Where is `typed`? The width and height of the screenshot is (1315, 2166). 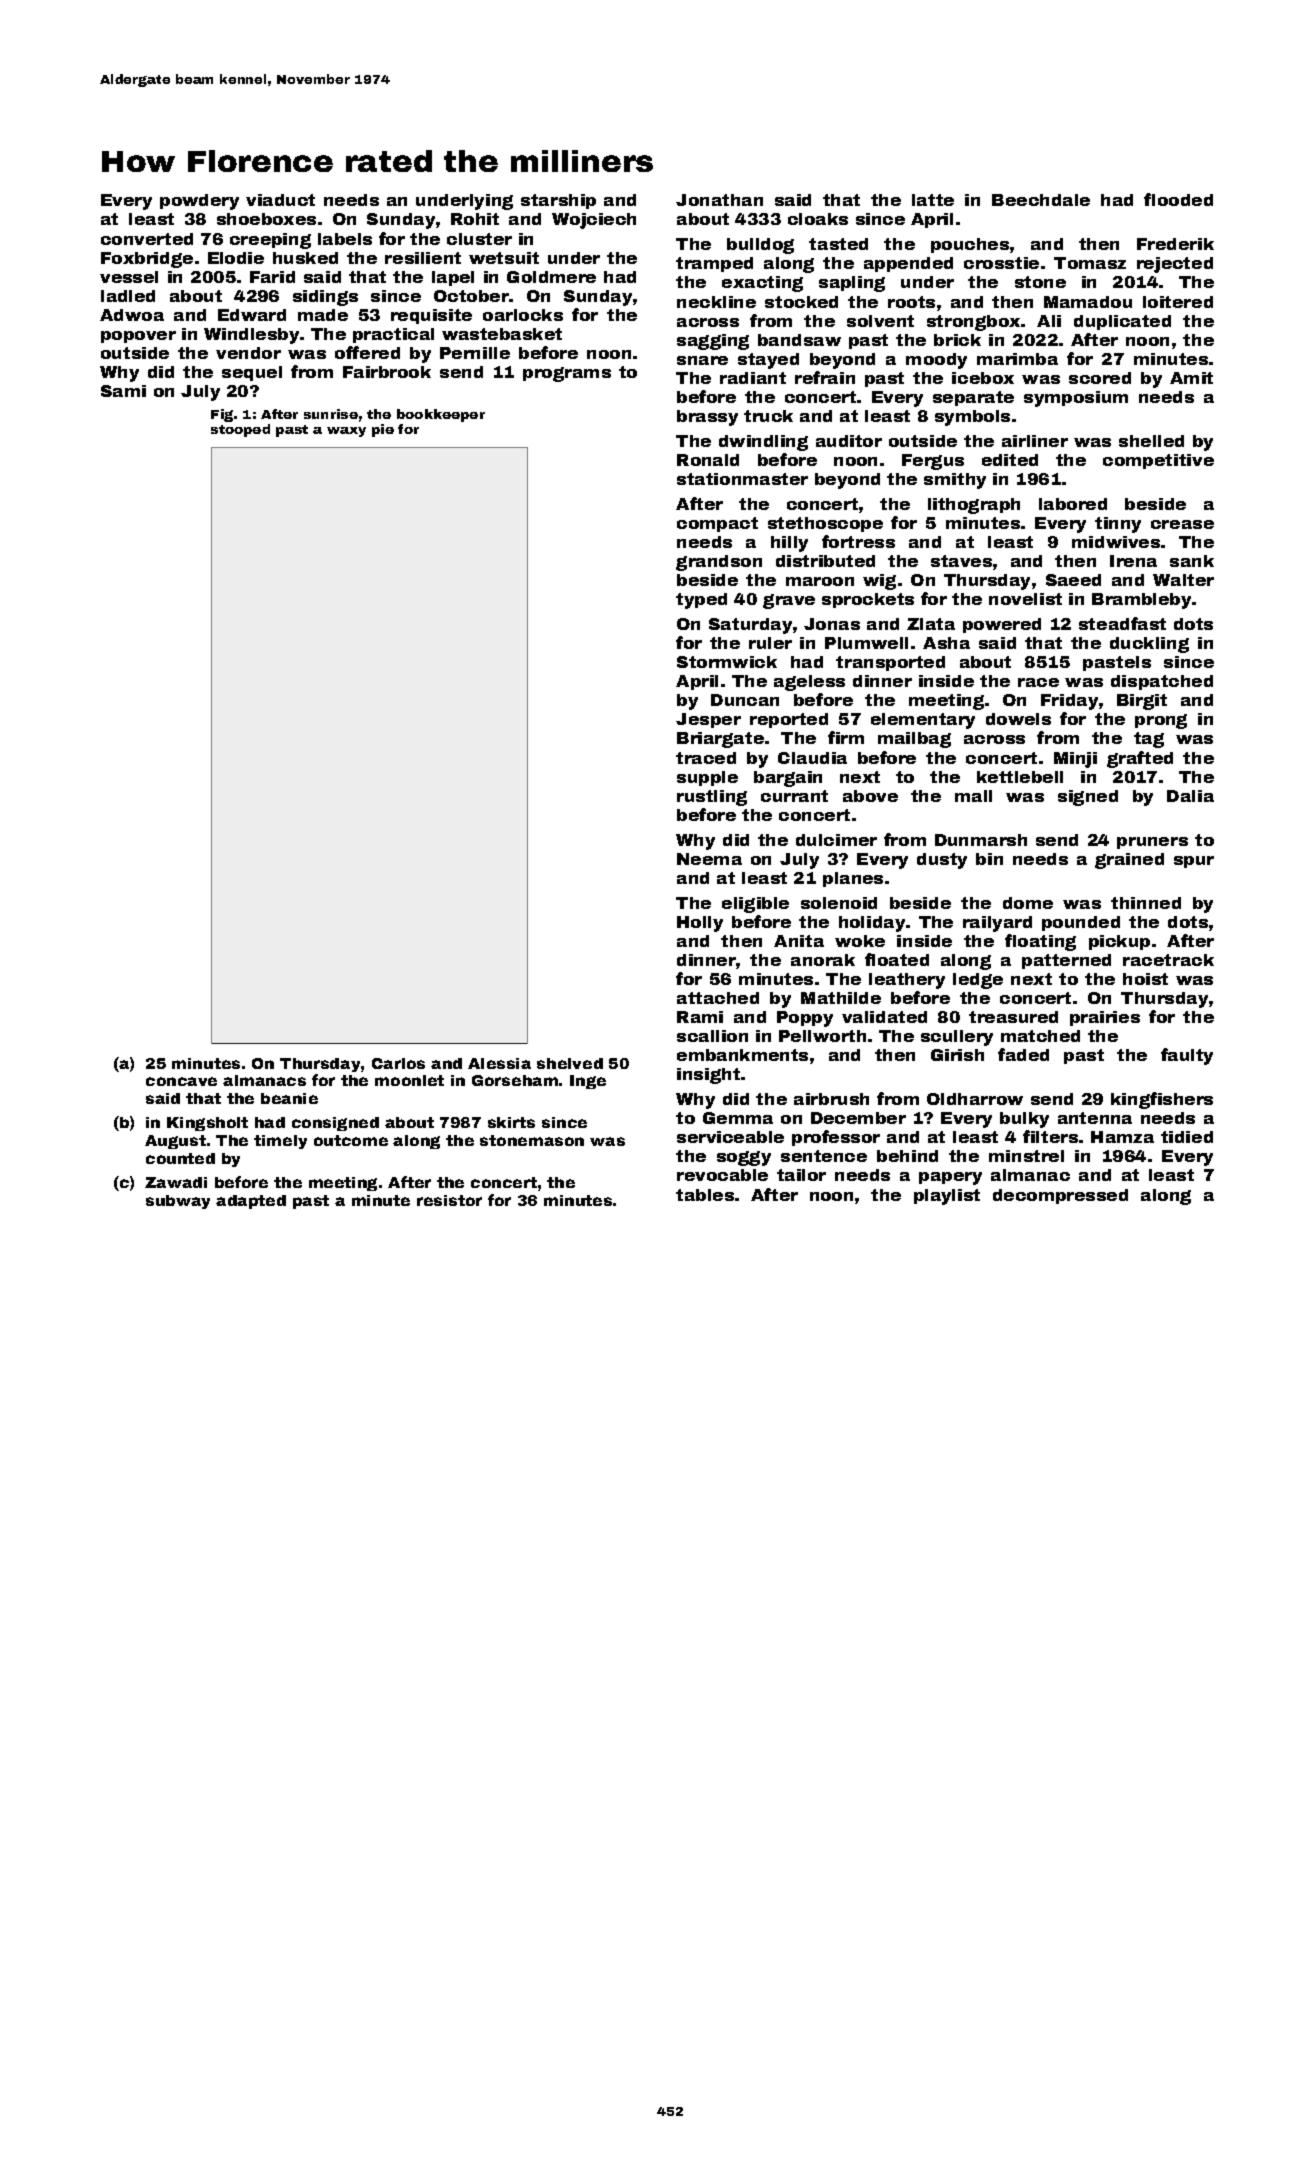
typed is located at coordinates (701, 601).
